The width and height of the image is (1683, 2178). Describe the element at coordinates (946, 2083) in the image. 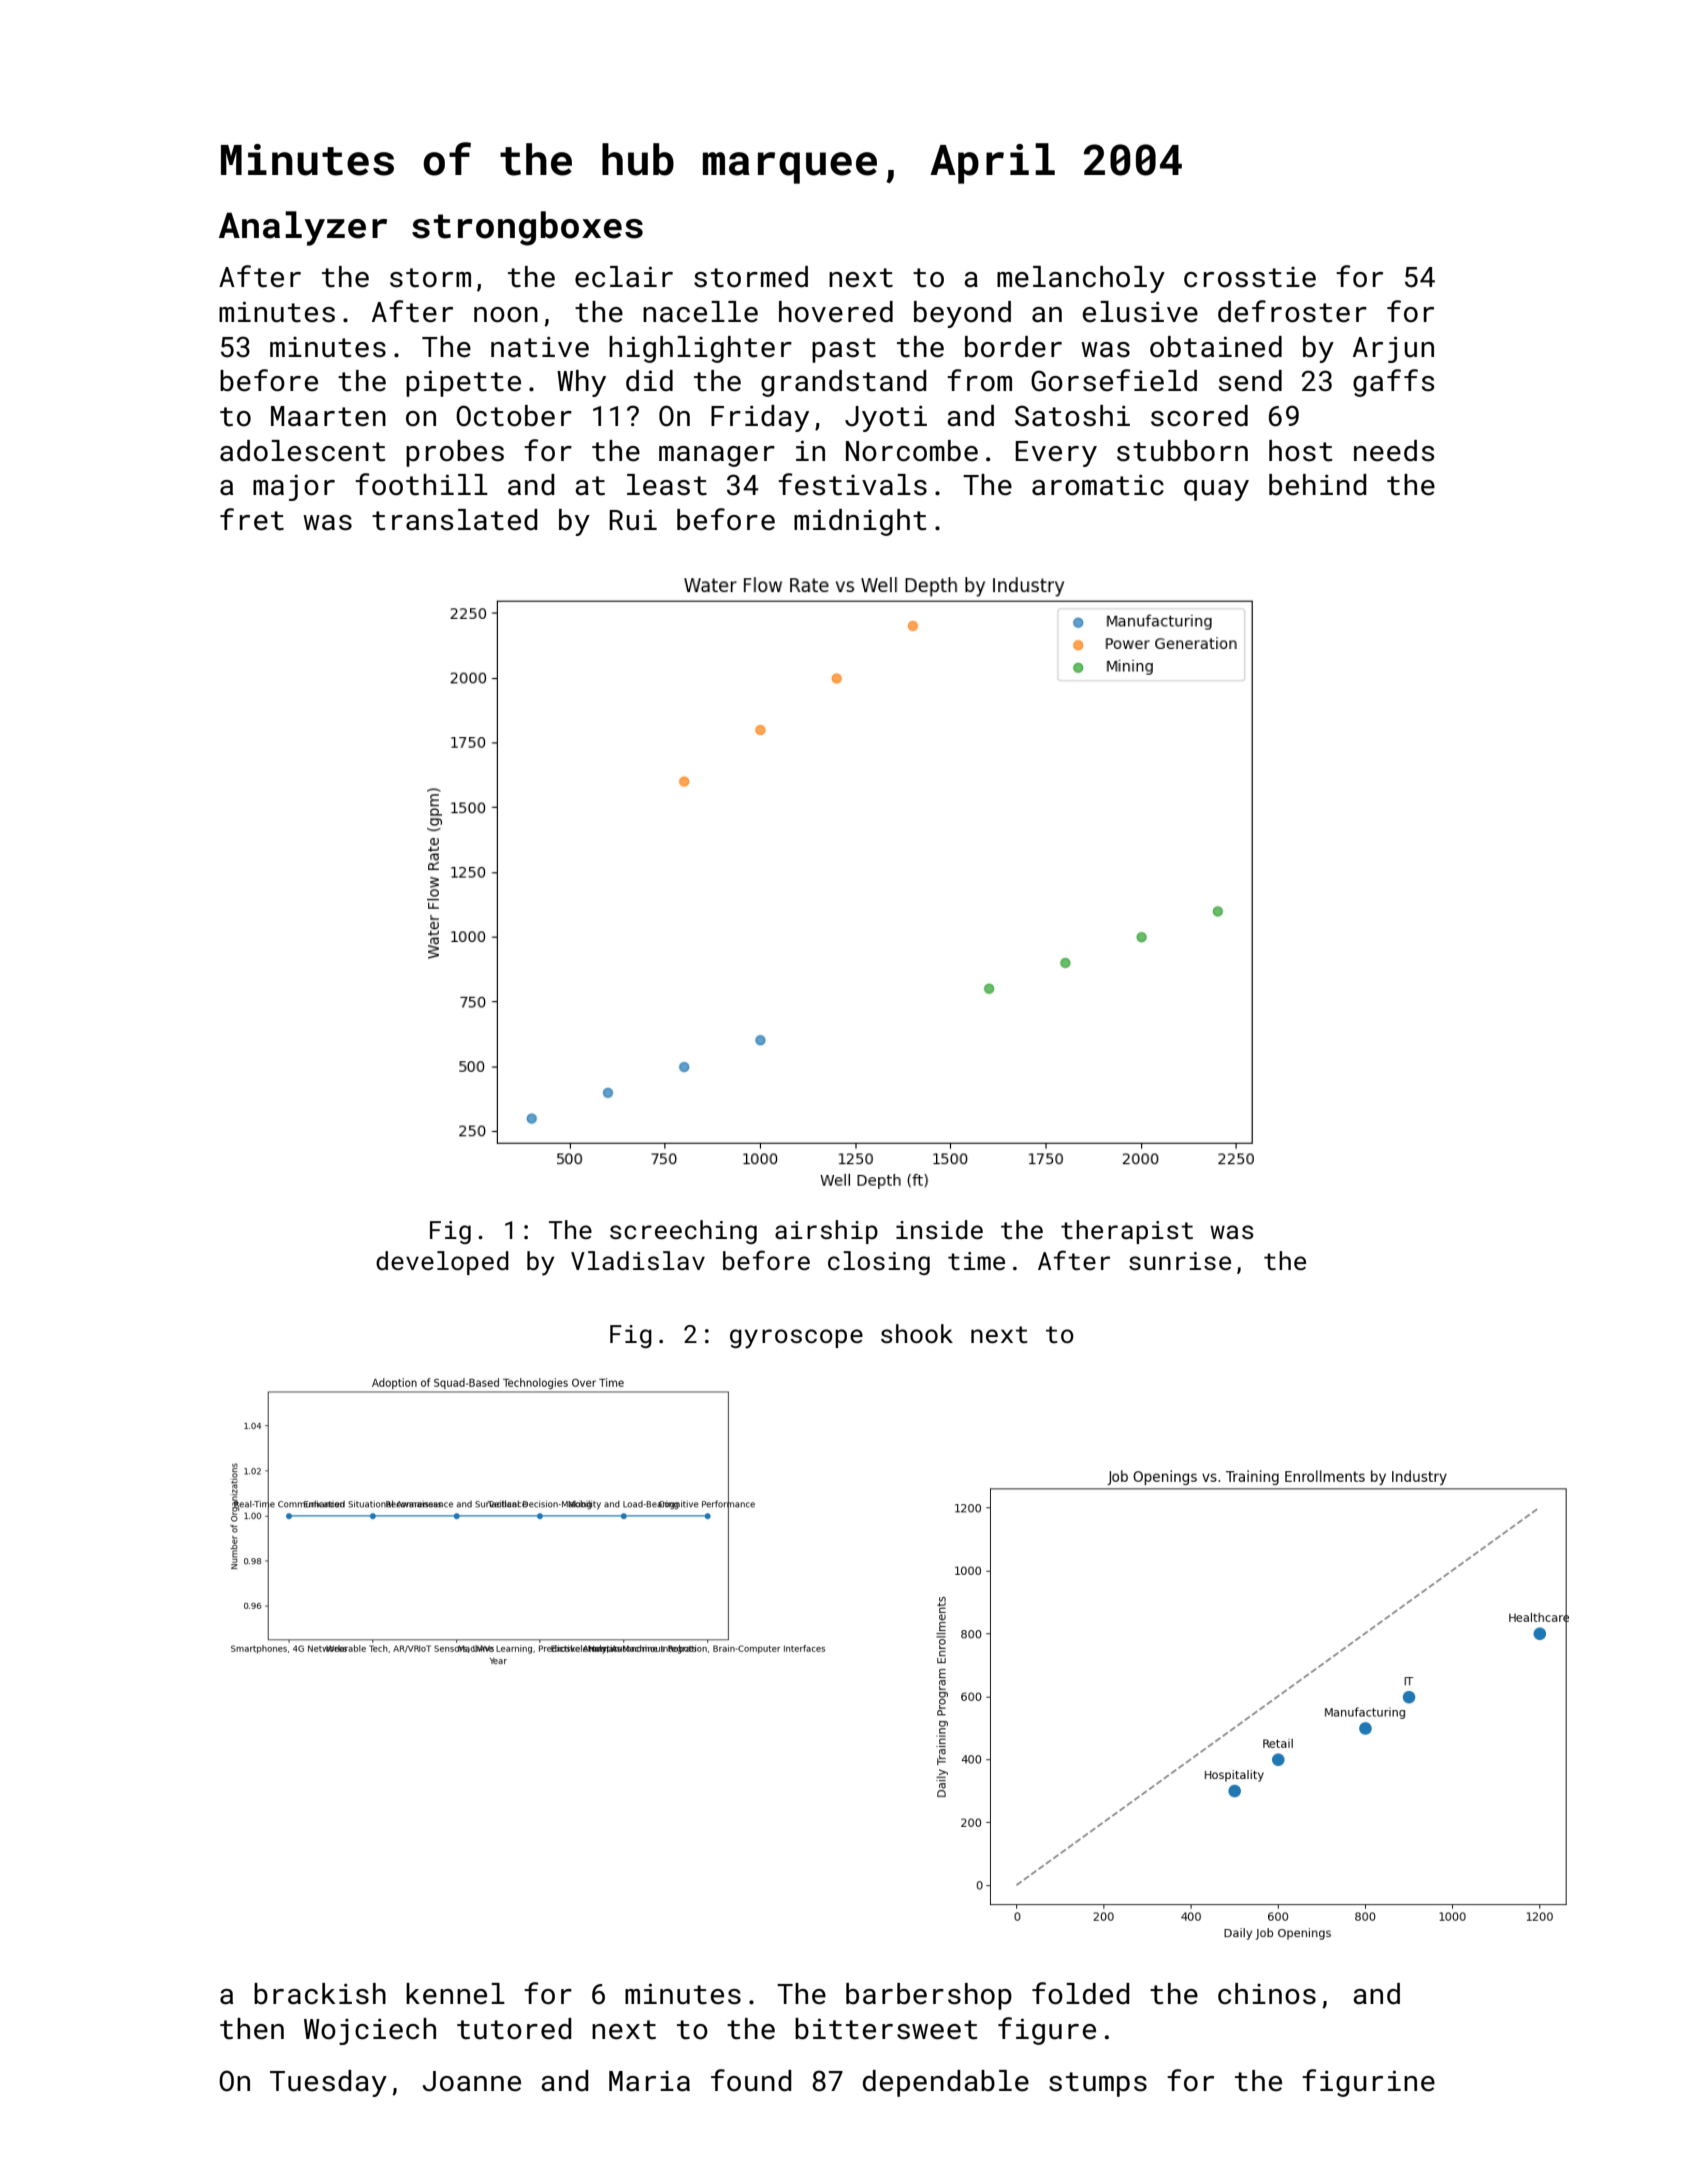

I see `dependable` at that location.
